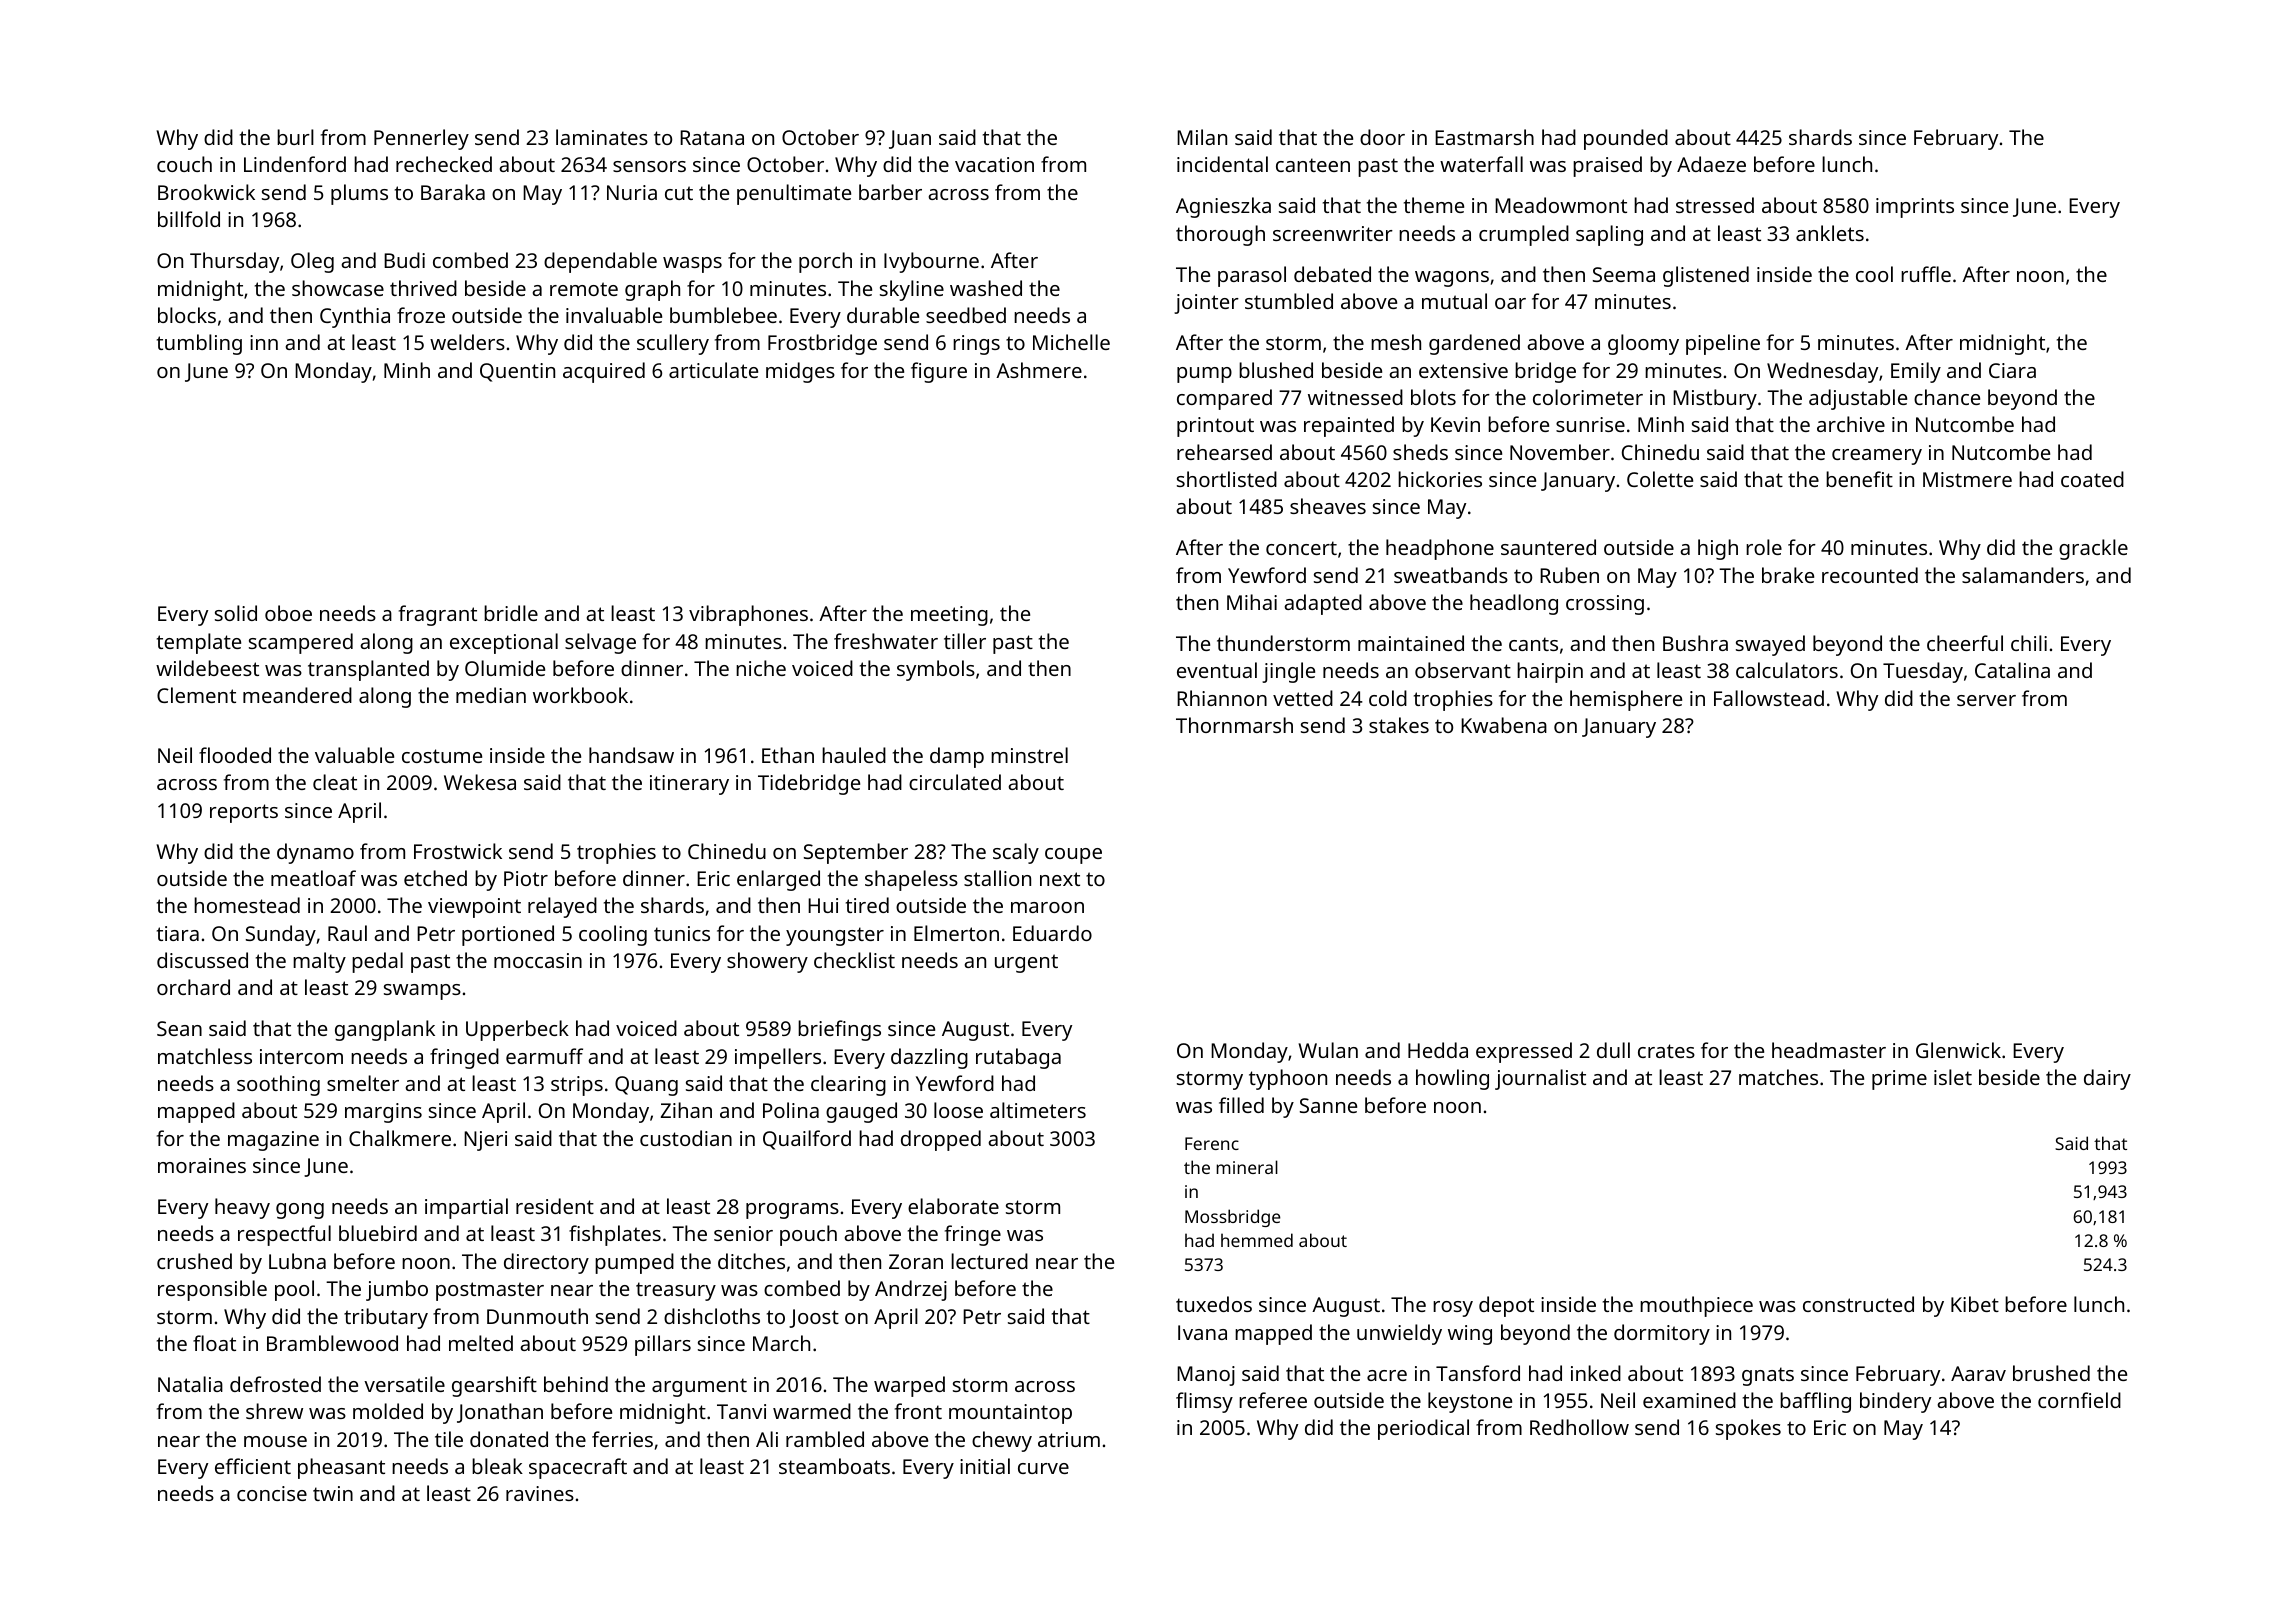 This document has width=2292, height=1620. I want to click on homestead, so click(247, 905).
